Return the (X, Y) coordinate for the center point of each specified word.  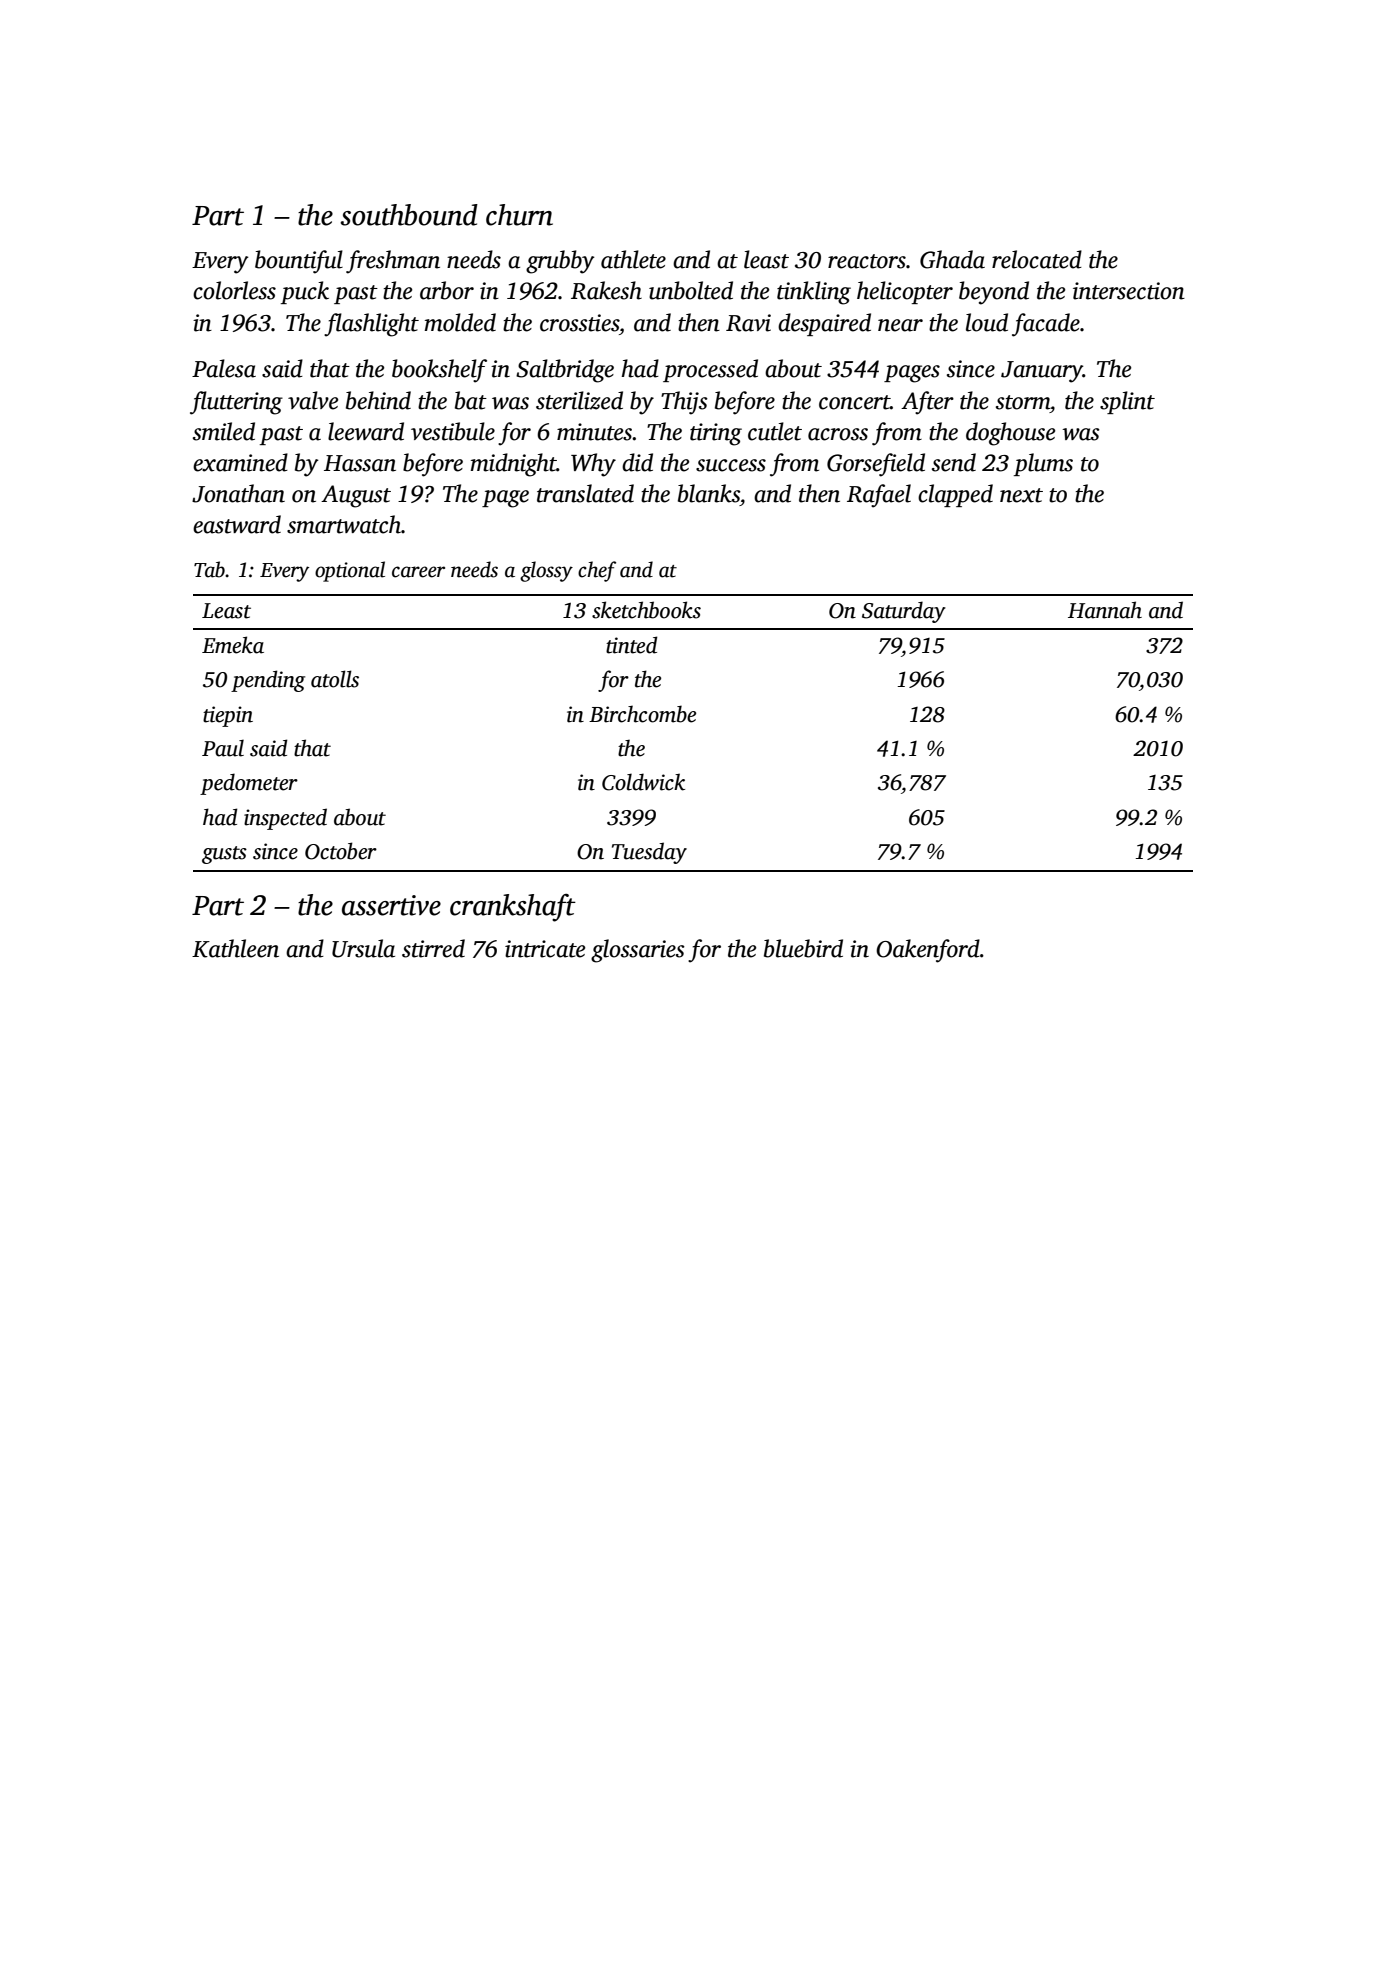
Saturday (904, 612)
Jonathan (238, 493)
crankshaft (513, 908)
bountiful (299, 262)
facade (1046, 325)
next (1021, 495)
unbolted (691, 290)
